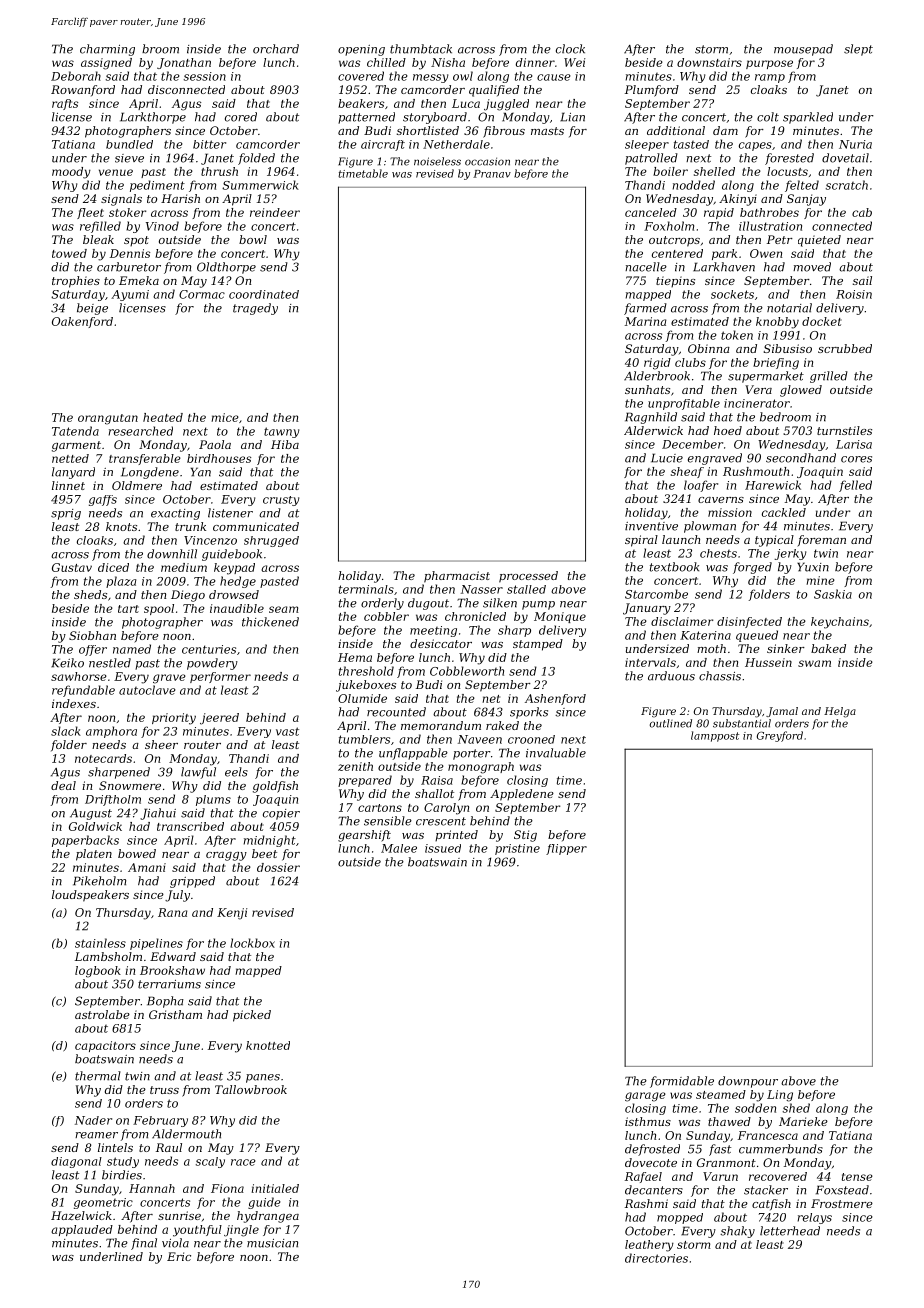  What do you see at coordinates (566, 849) in the screenshot?
I see `flipper` at bounding box center [566, 849].
